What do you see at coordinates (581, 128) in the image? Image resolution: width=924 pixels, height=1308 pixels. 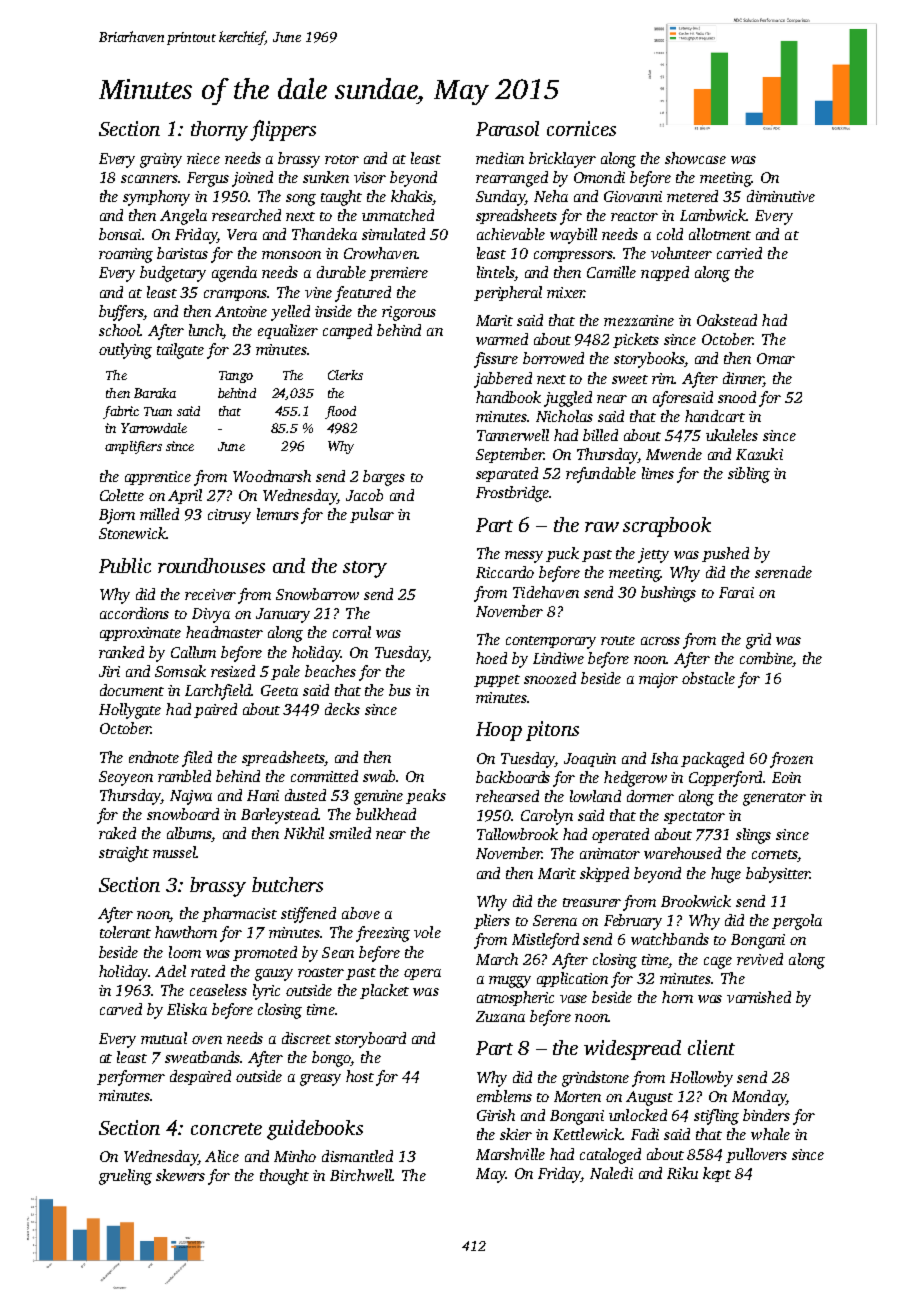 I see `cornices` at bounding box center [581, 128].
